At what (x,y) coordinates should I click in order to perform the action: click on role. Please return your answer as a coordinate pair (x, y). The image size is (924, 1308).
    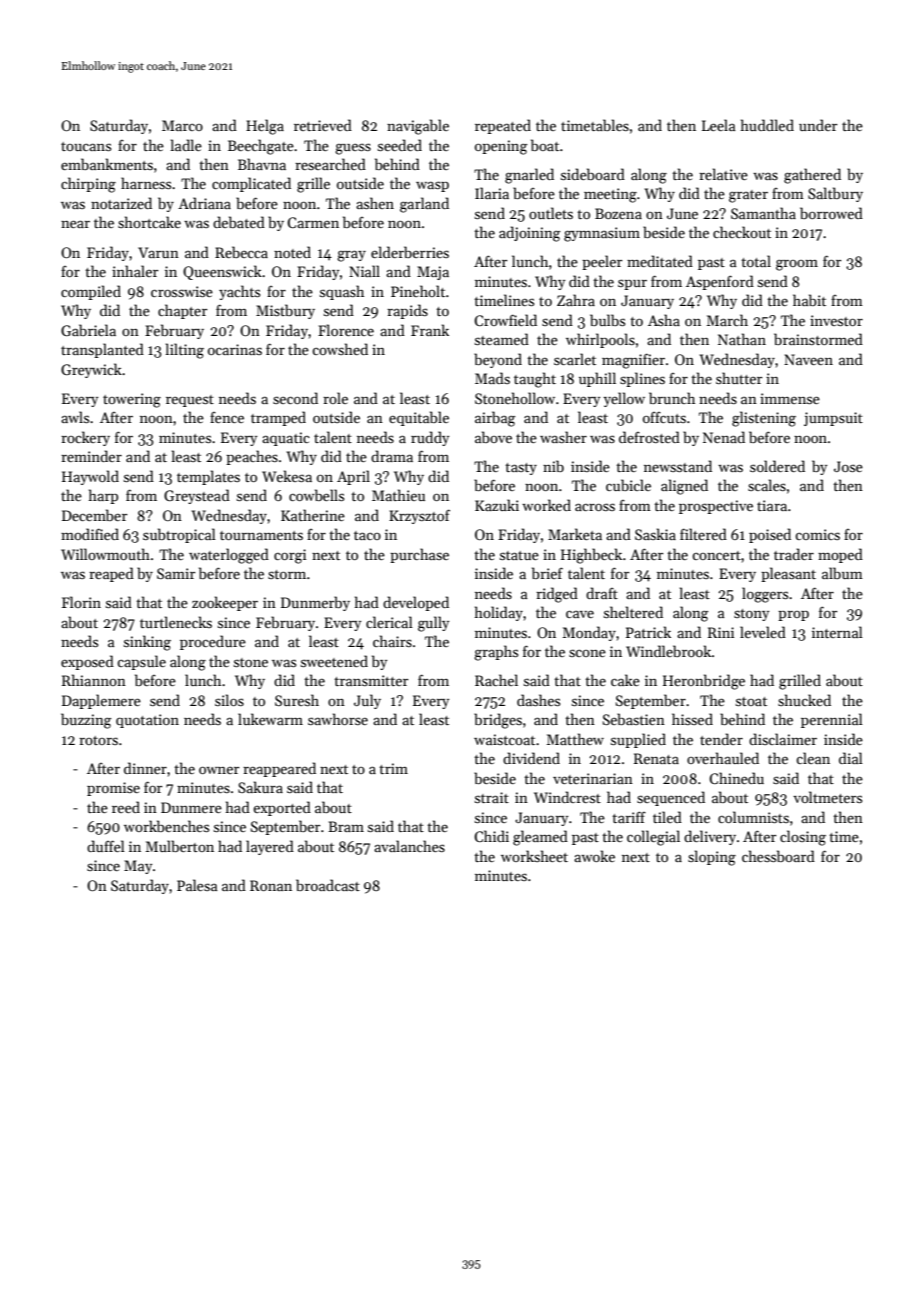
    Looking at the image, I should click on (335, 398).
